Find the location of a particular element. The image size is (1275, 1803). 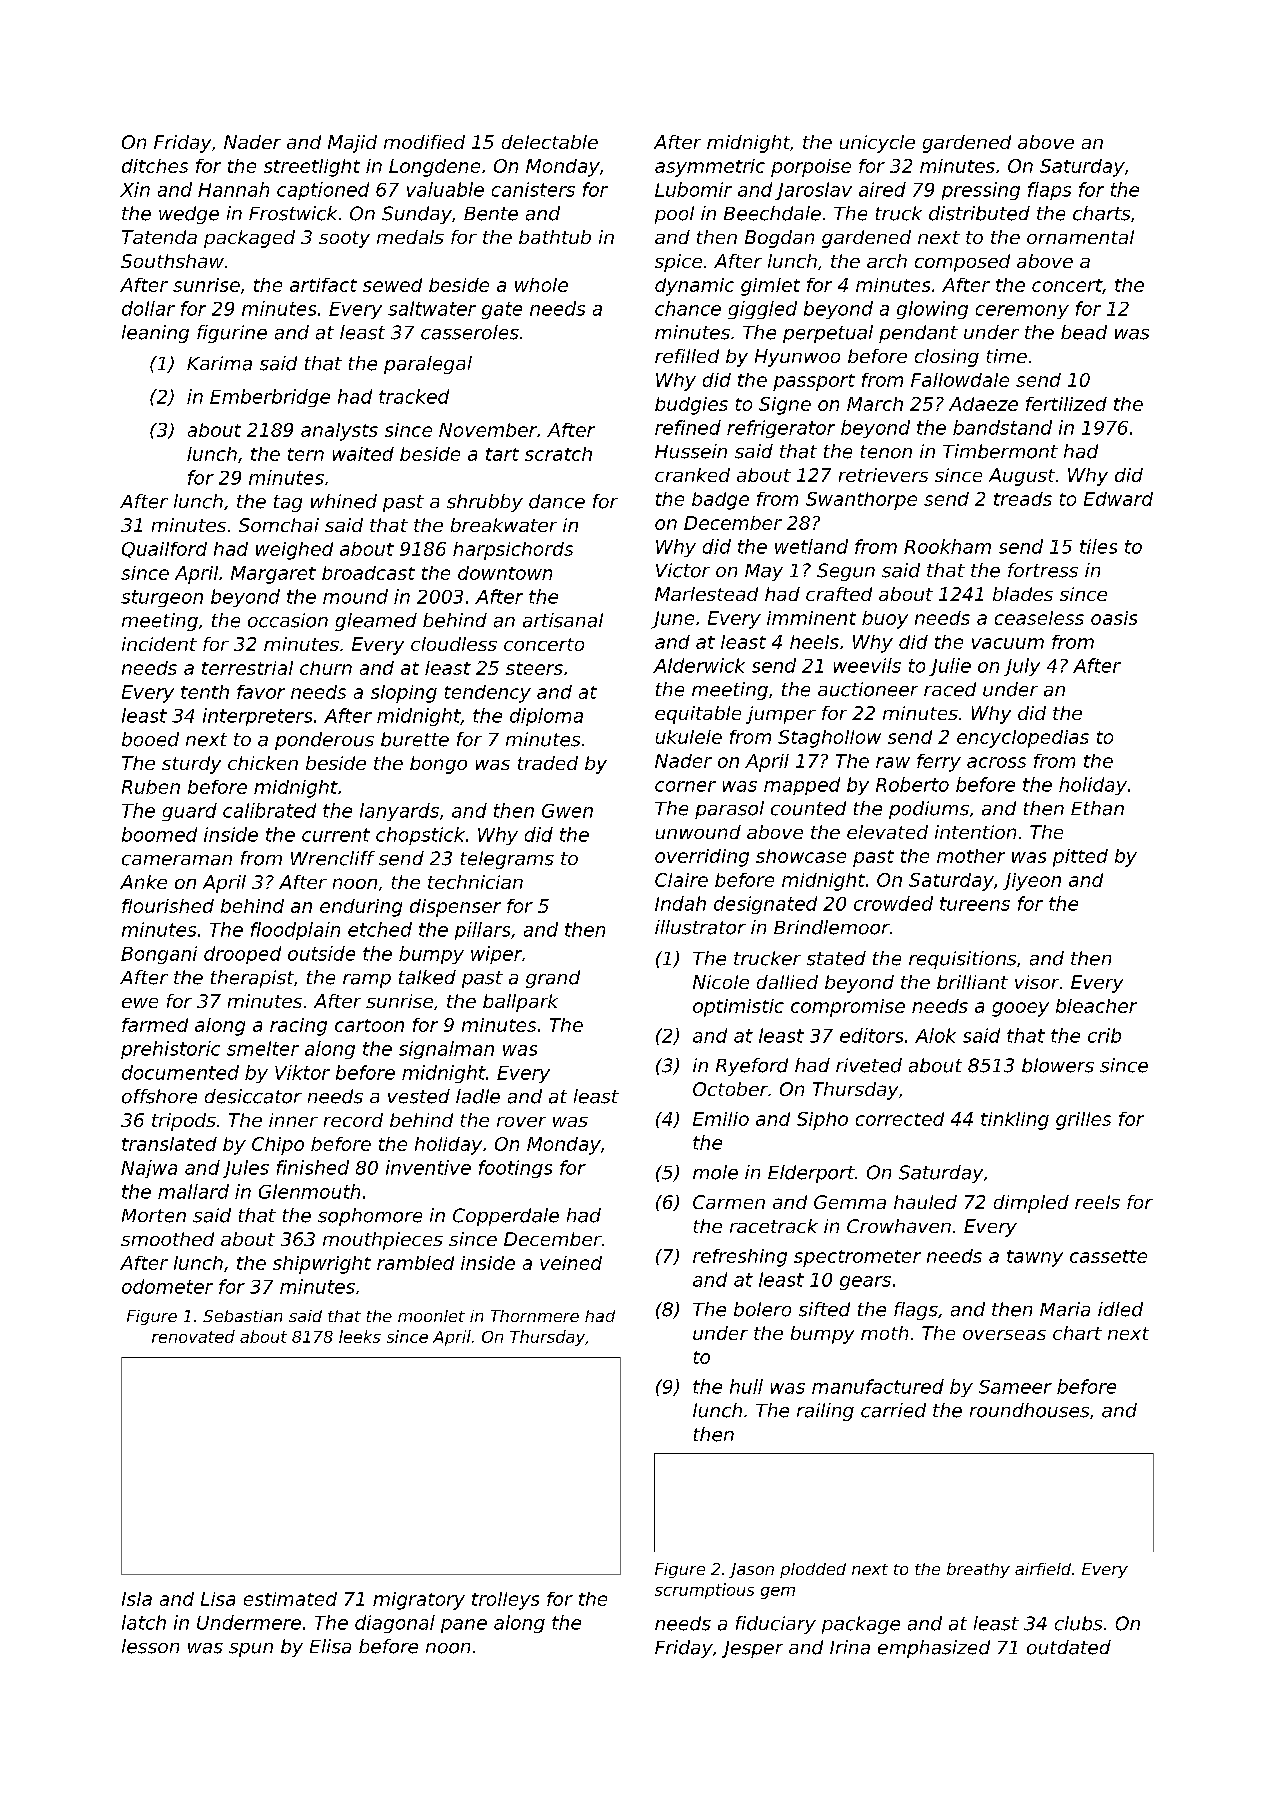

Isla is located at coordinates (137, 1599).
